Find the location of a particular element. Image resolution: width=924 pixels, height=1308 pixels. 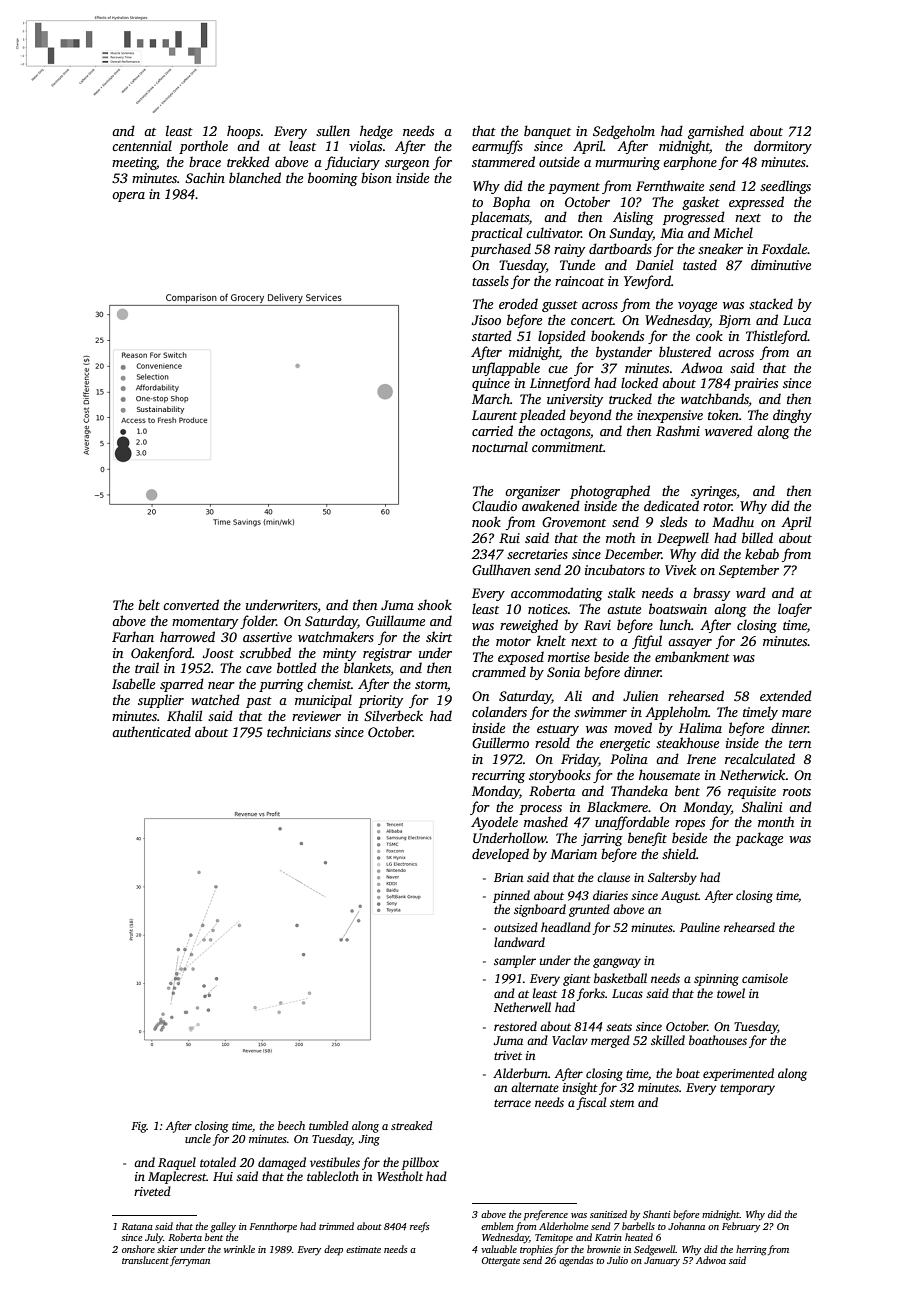

Khalil is located at coordinates (184, 715).
